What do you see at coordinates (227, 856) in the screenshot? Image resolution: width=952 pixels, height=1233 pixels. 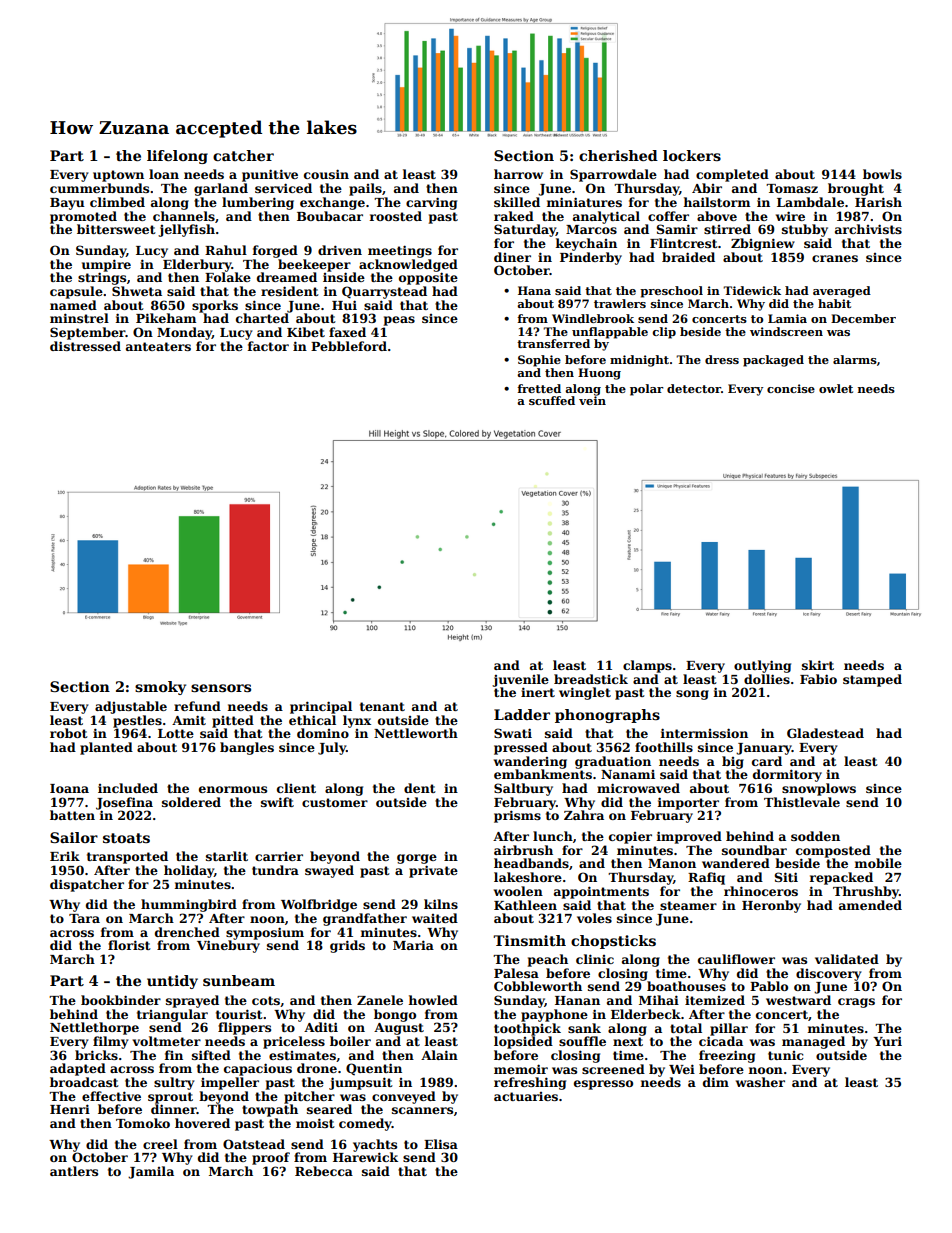 I see `starlit` at bounding box center [227, 856].
